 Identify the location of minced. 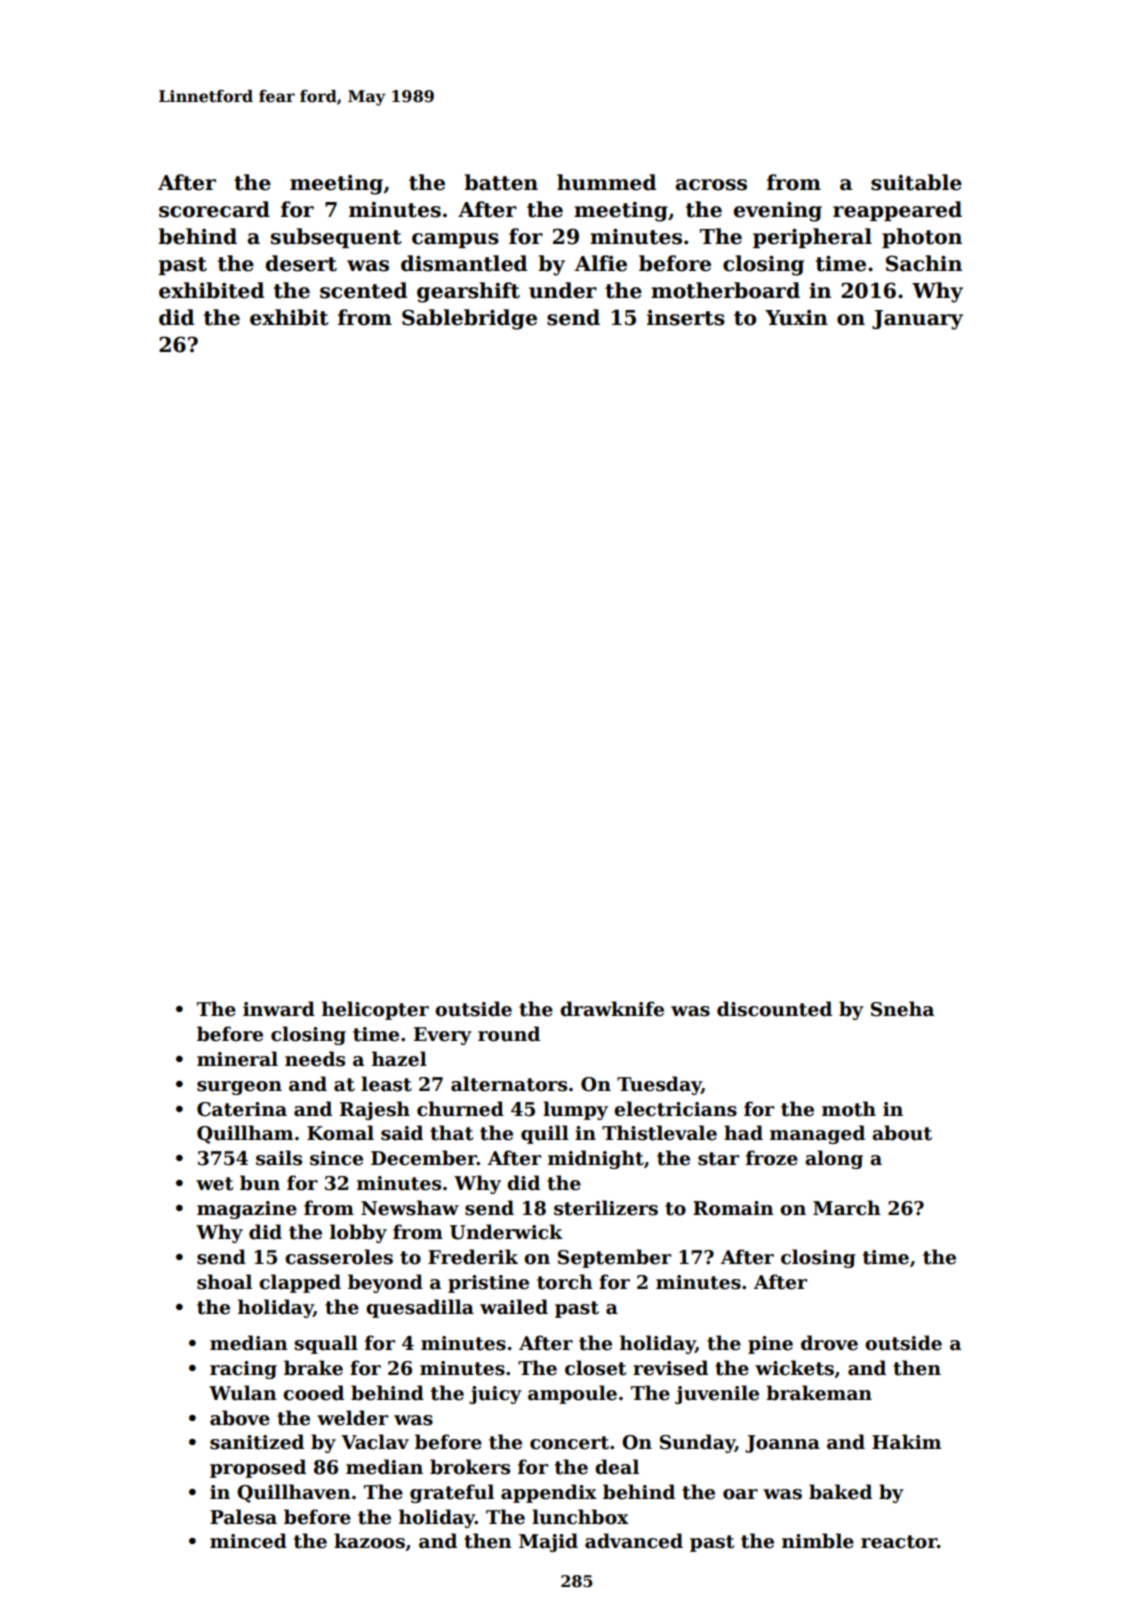
(248, 1541).
